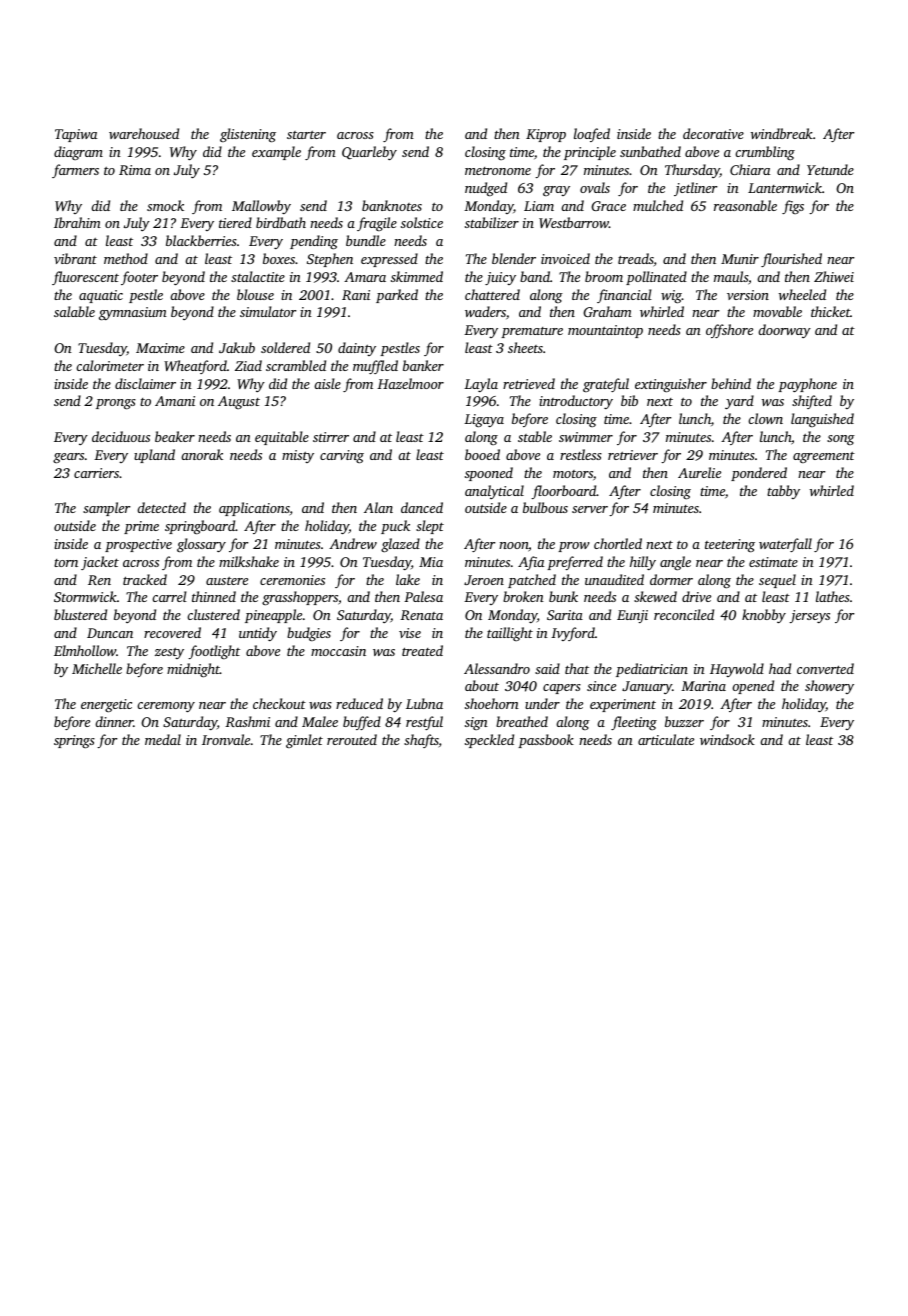 The height and width of the image is (1316, 908). What do you see at coordinates (782, 133) in the image?
I see `windbreak` at bounding box center [782, 133].
